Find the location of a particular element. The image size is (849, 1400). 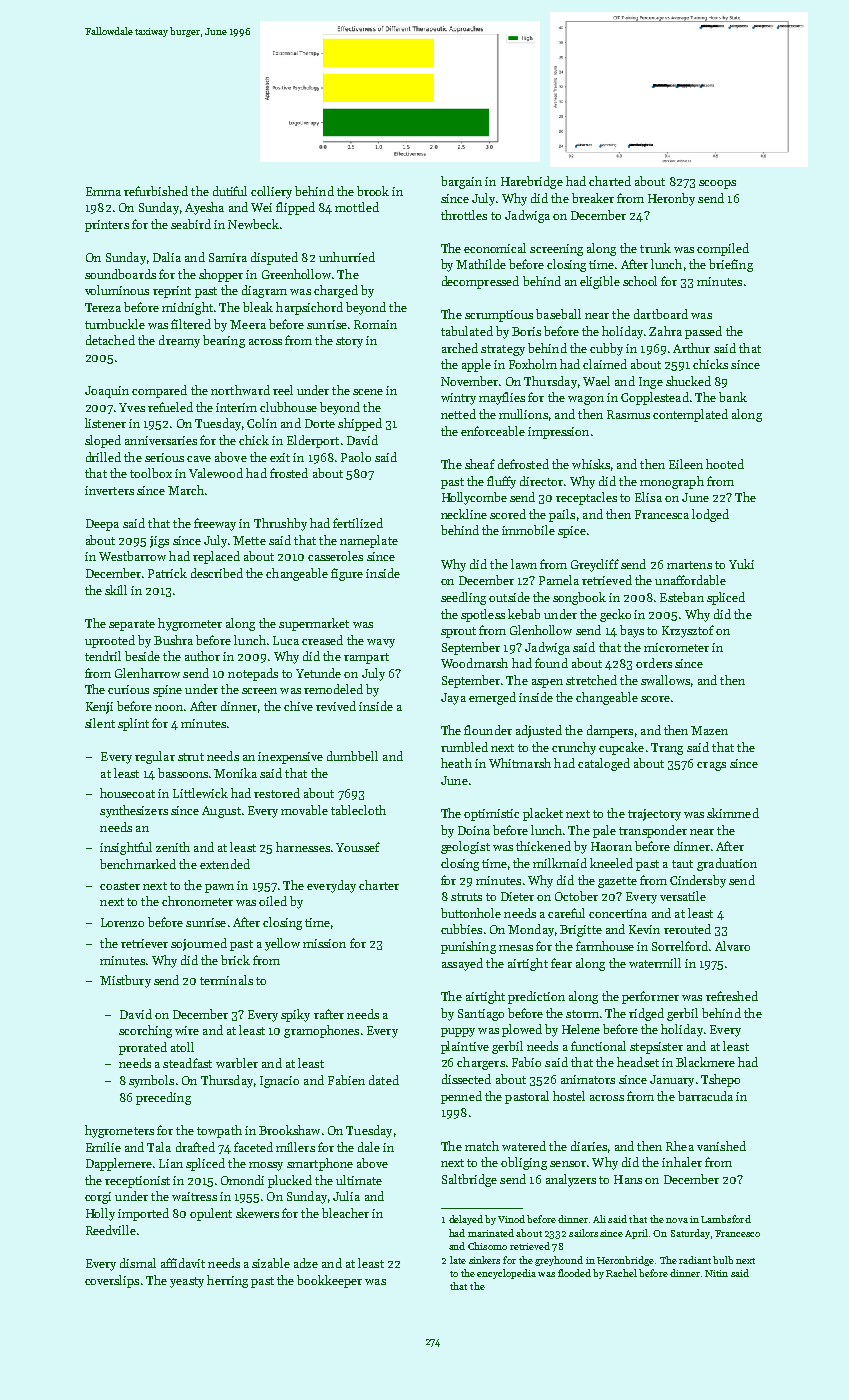

bargain is located at coordinates (461, 182).
